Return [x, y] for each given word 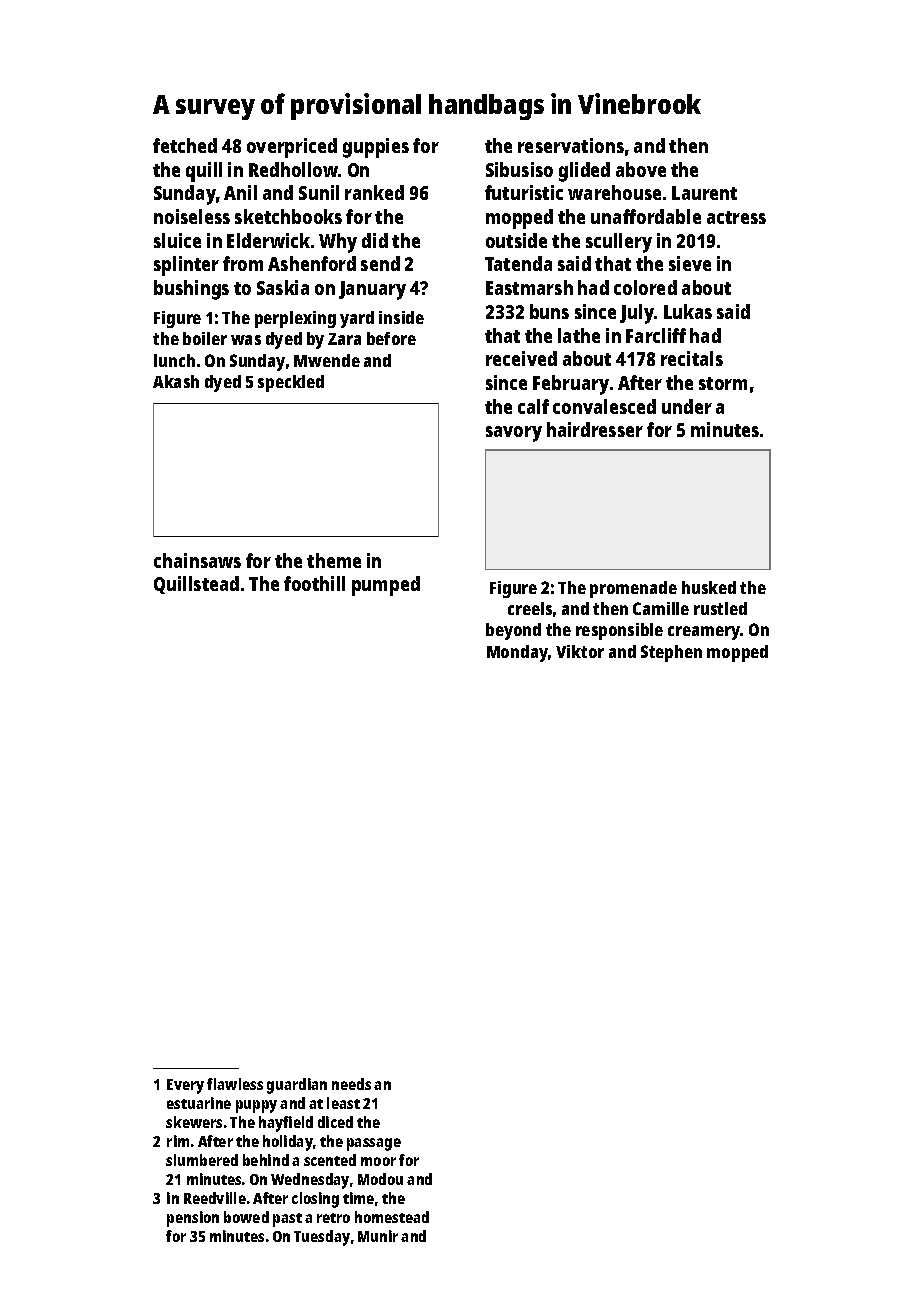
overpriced [292, 148]
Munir [378, 1236]
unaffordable [646, 216]
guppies [376, 148]
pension [193, 1219]
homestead [392, 1217]
